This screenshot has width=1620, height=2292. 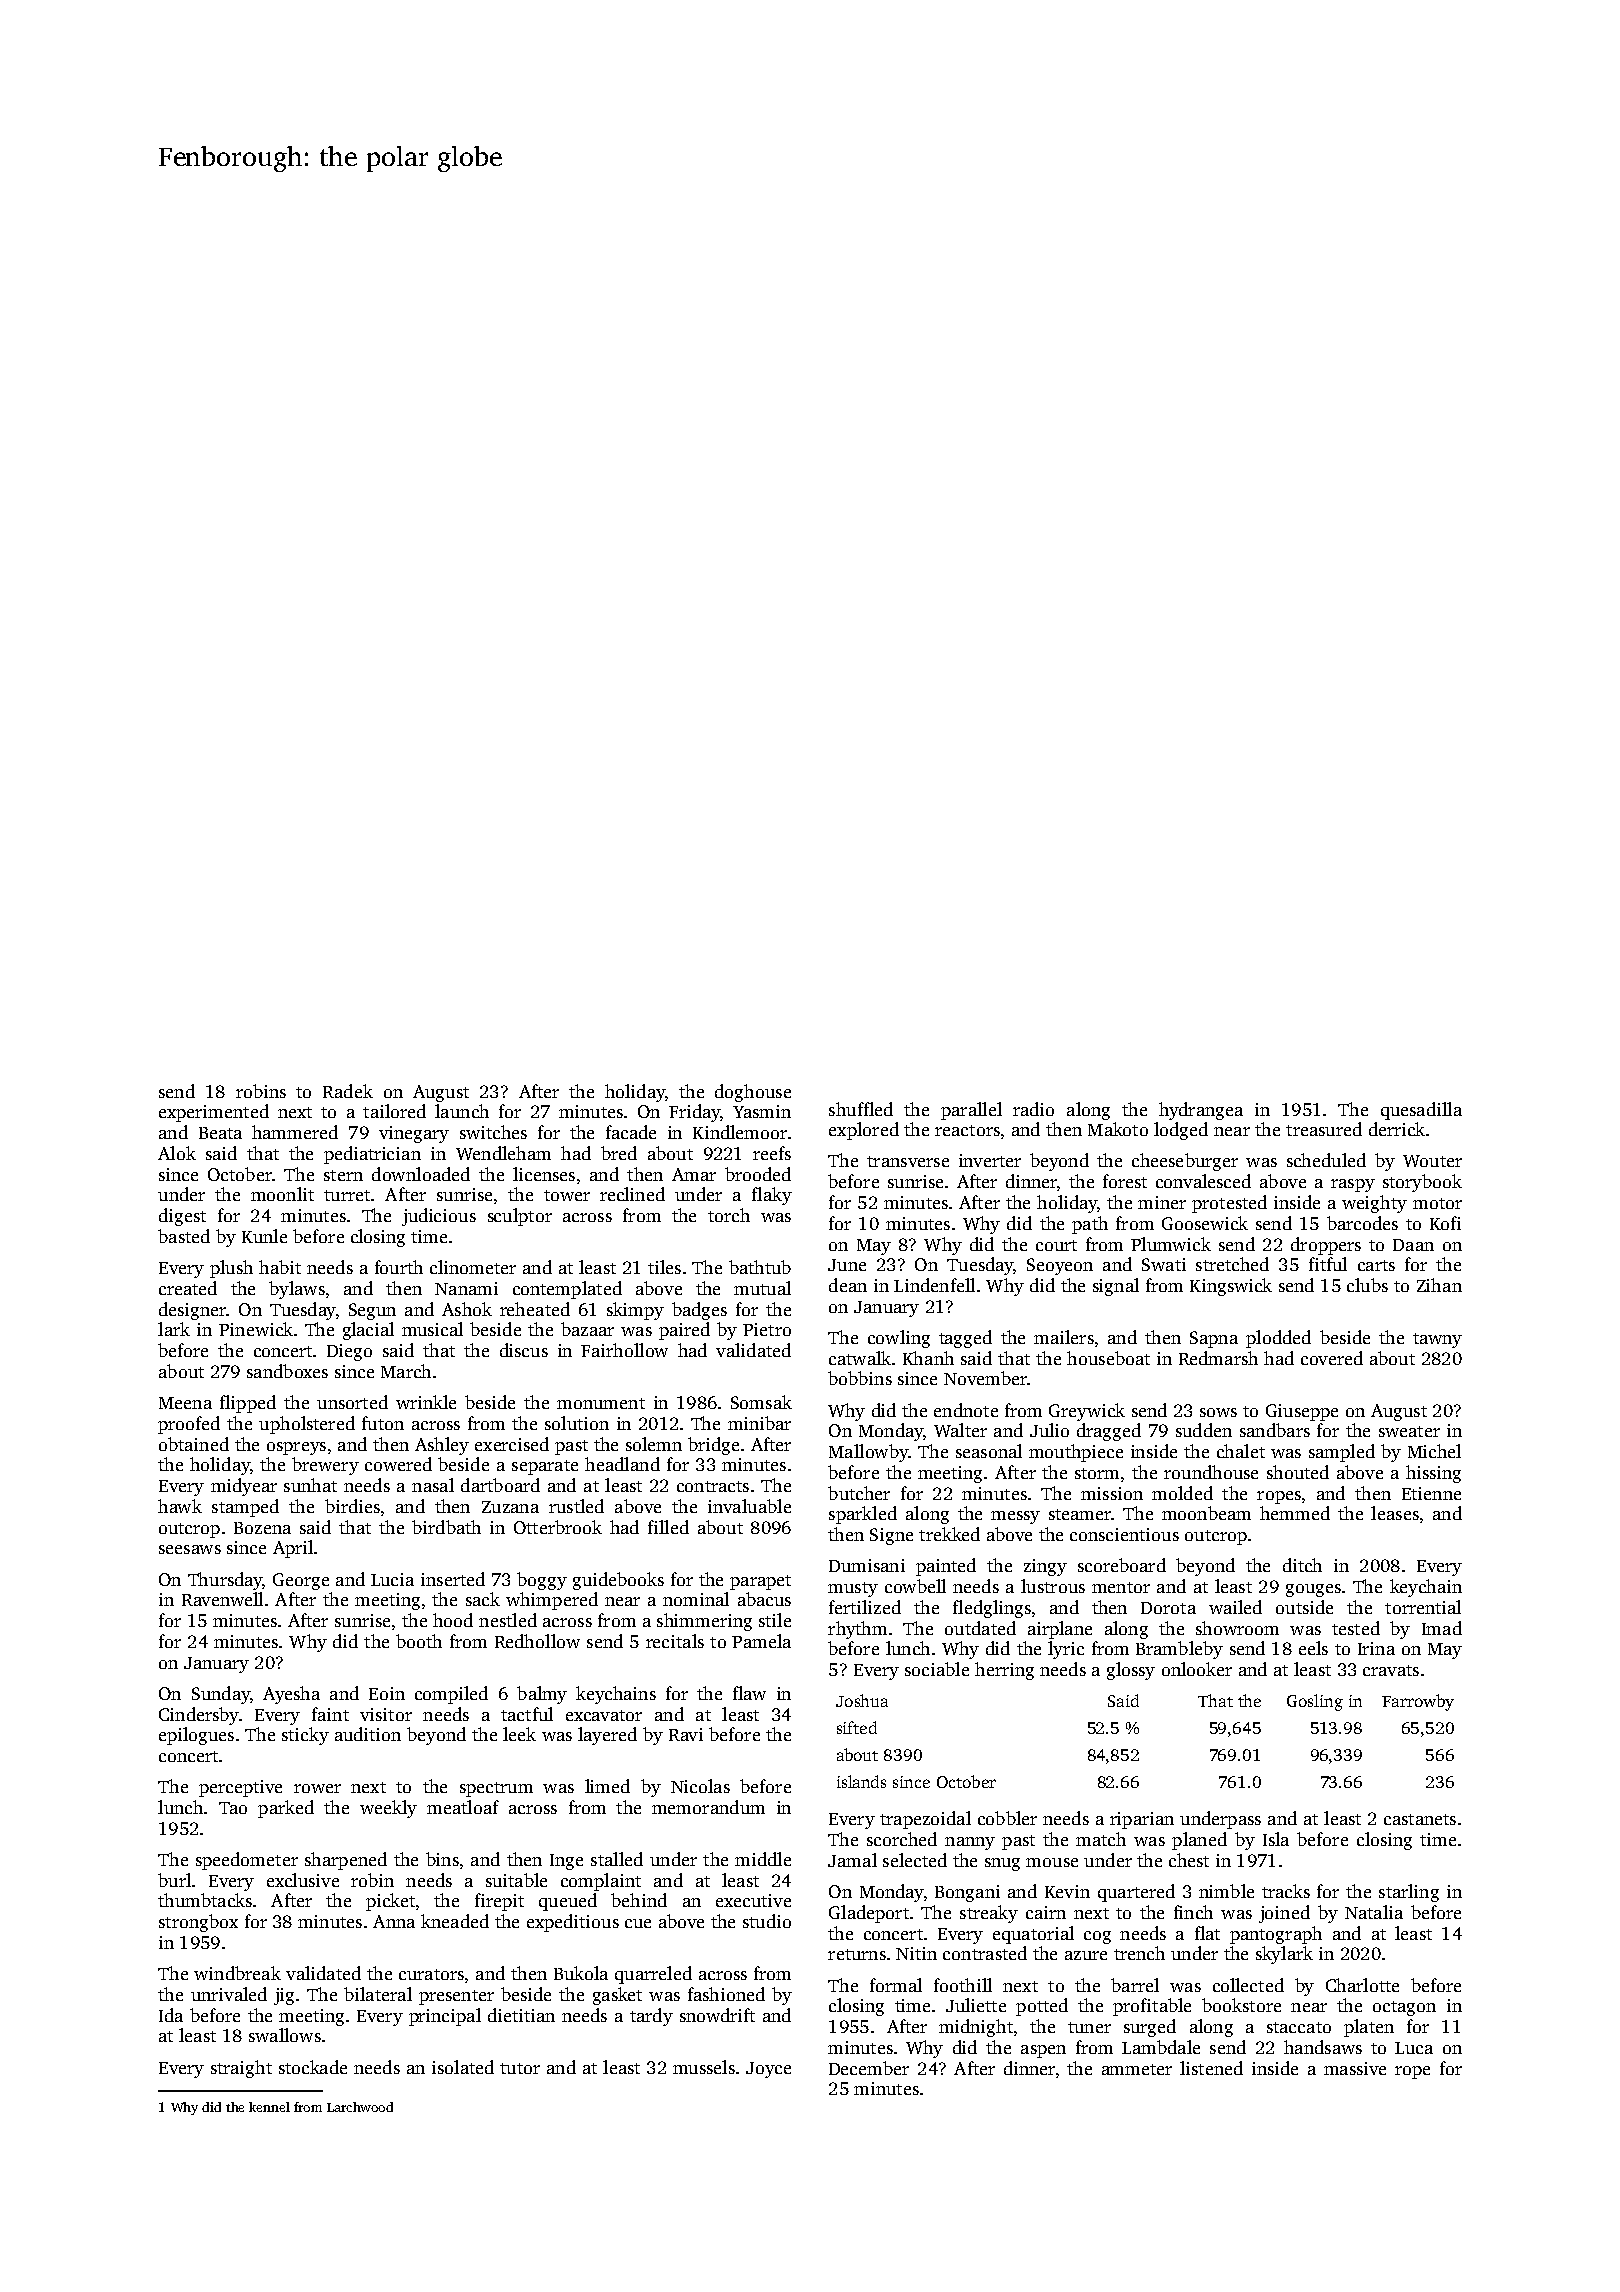 I want to click on bathtub, so click(x=760, y=1267).
